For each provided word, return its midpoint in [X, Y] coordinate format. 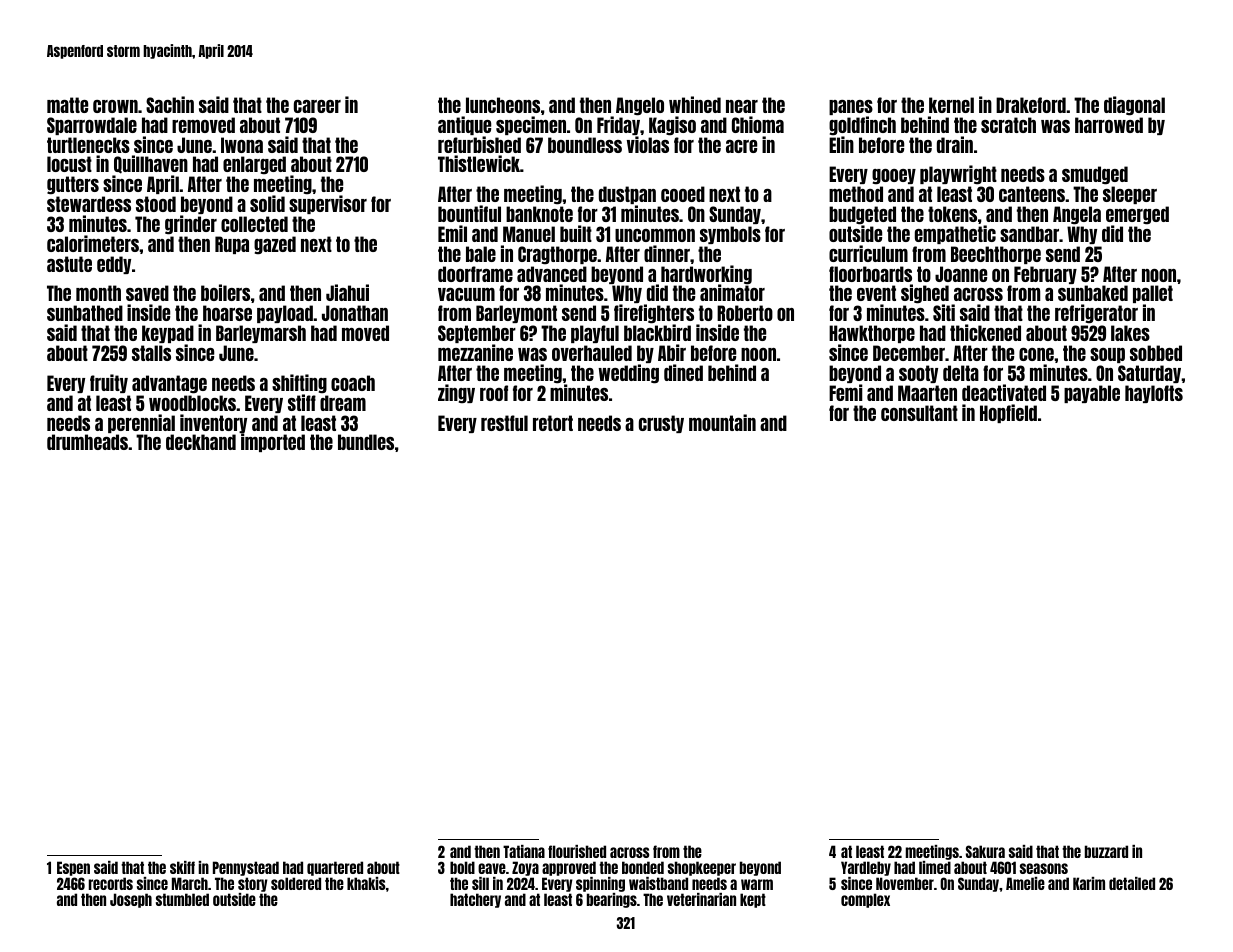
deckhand [201, 442]
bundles [366, 442]
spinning [600, 884]
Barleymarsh [261, 334]
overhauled [592, 353]
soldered [296, 883]
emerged [1137, 215]
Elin [841, 144]
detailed [1132, 883]
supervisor [328, 205]
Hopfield [1008, 413]
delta [961, 373]
